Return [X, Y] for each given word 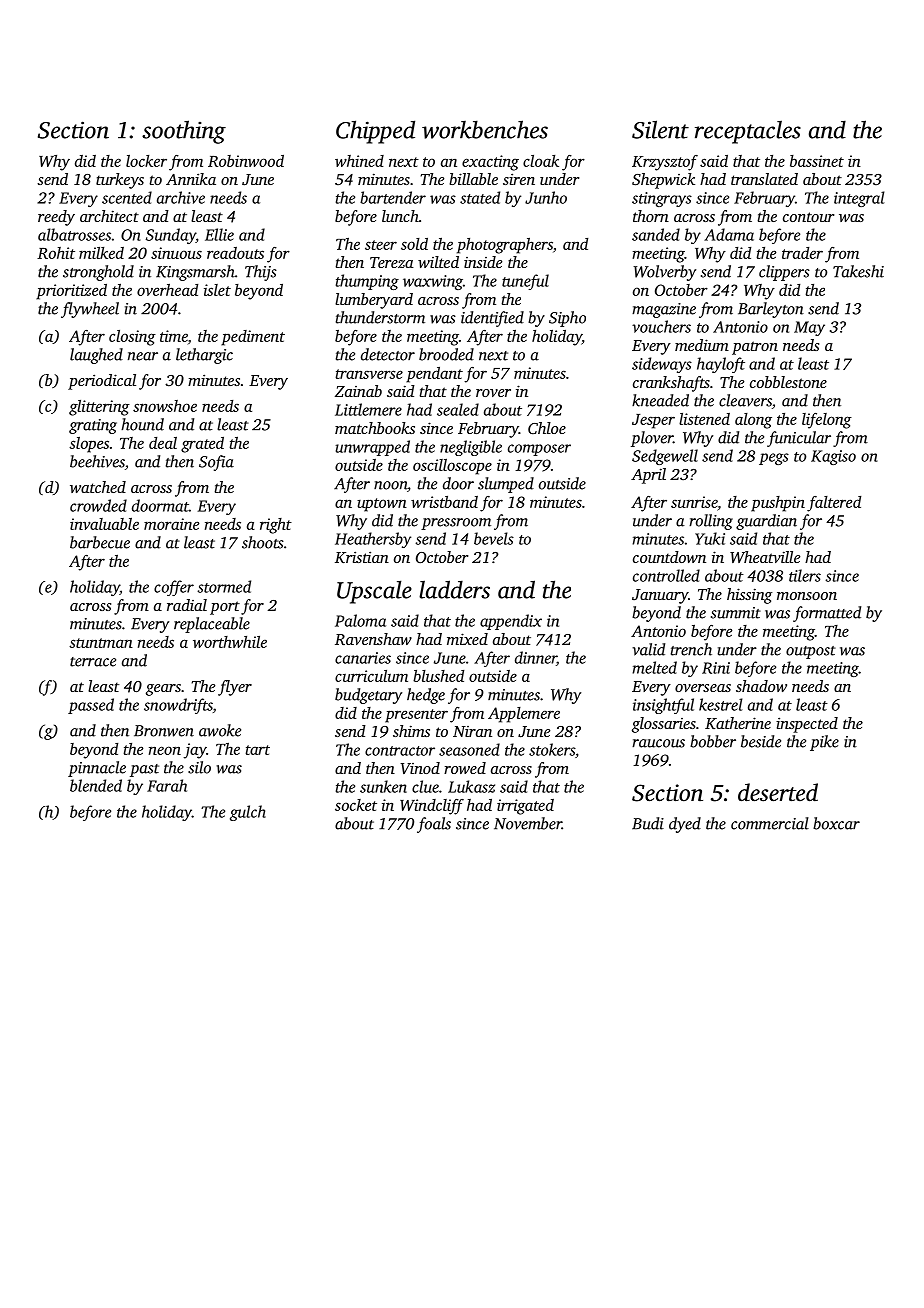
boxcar [836, 823]
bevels [494, 538]
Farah [167, 785]
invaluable [104, 524]
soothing [184, 132]
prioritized [71, 292]
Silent [660, 129]
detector [388, 354]
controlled [666, 575]
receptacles [748, 132]
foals [434, 825]
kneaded [660, 400]
